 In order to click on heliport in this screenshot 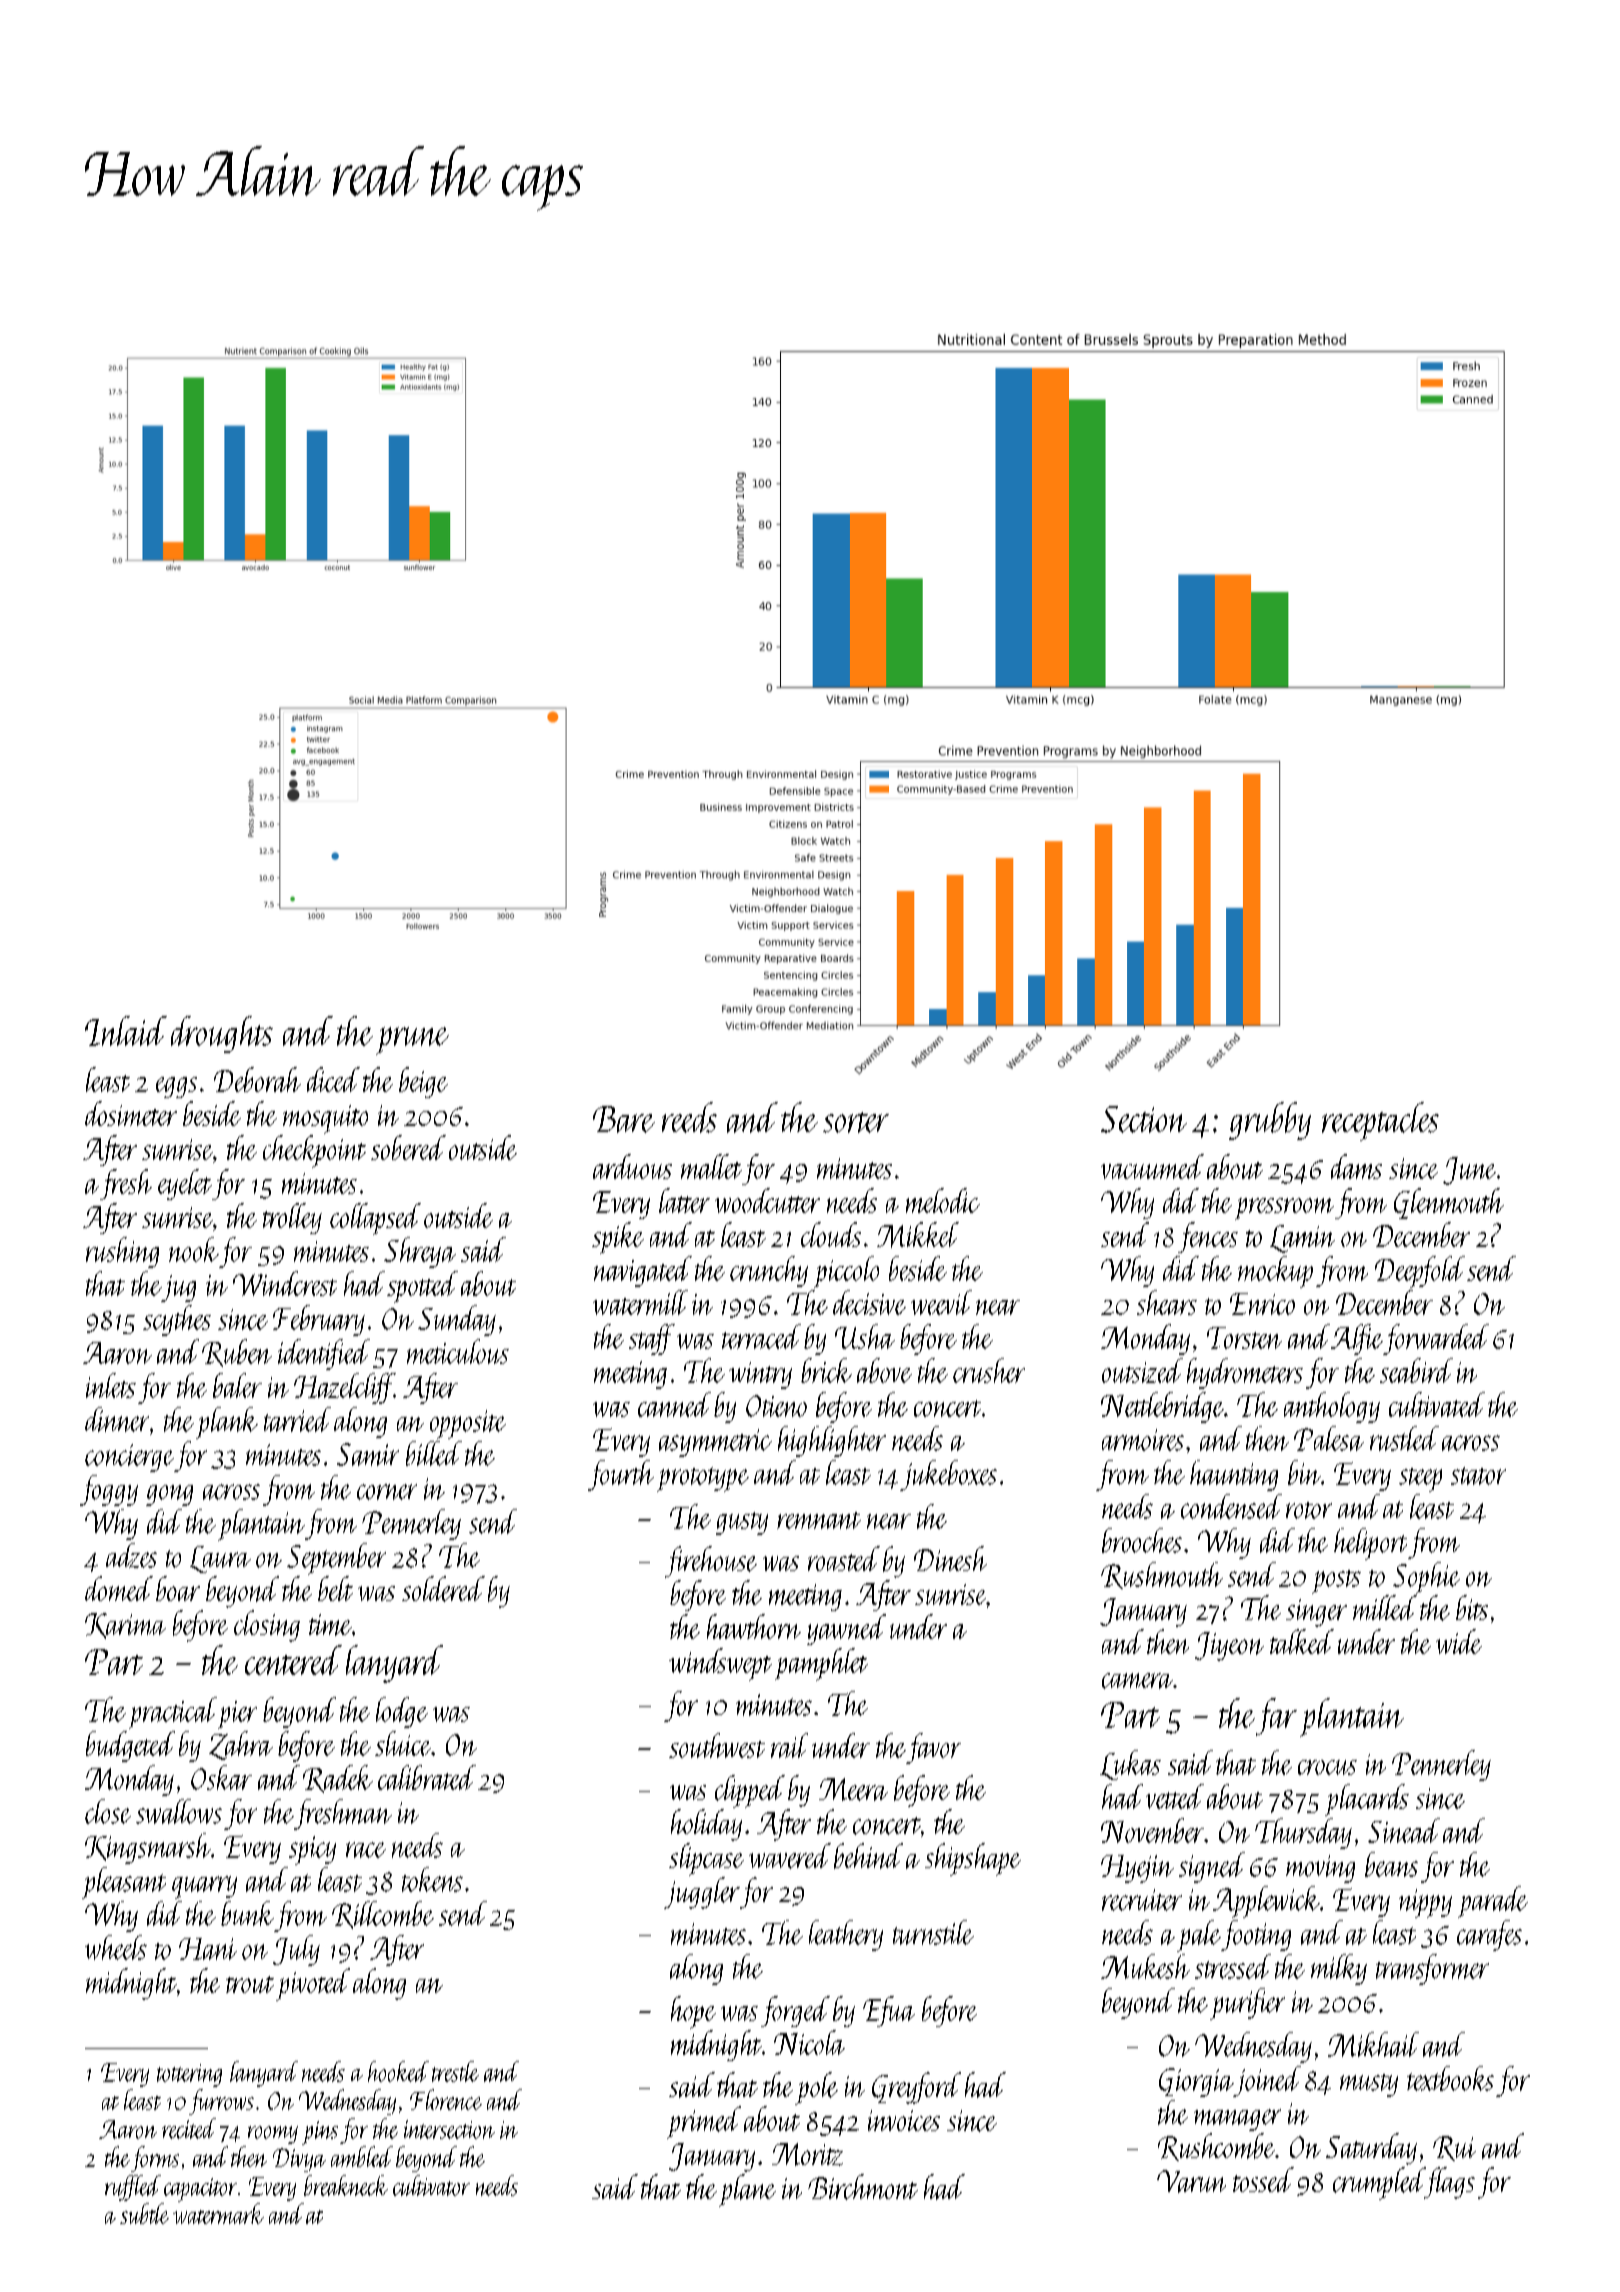, I will do `click(1370, 1544)`.
